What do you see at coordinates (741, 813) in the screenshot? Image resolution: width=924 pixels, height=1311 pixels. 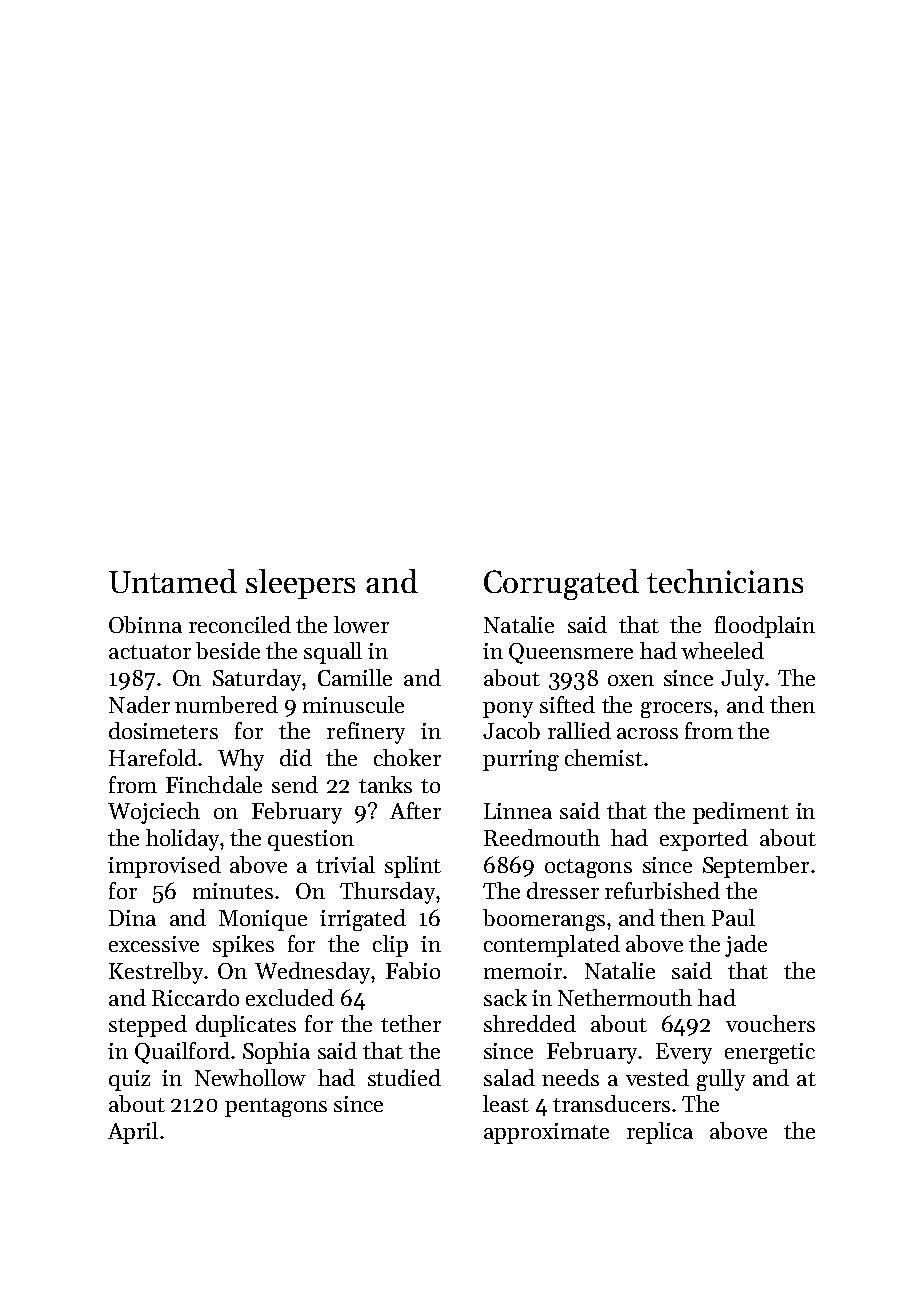 I see `pediment` at bounding box center [741, 813].
